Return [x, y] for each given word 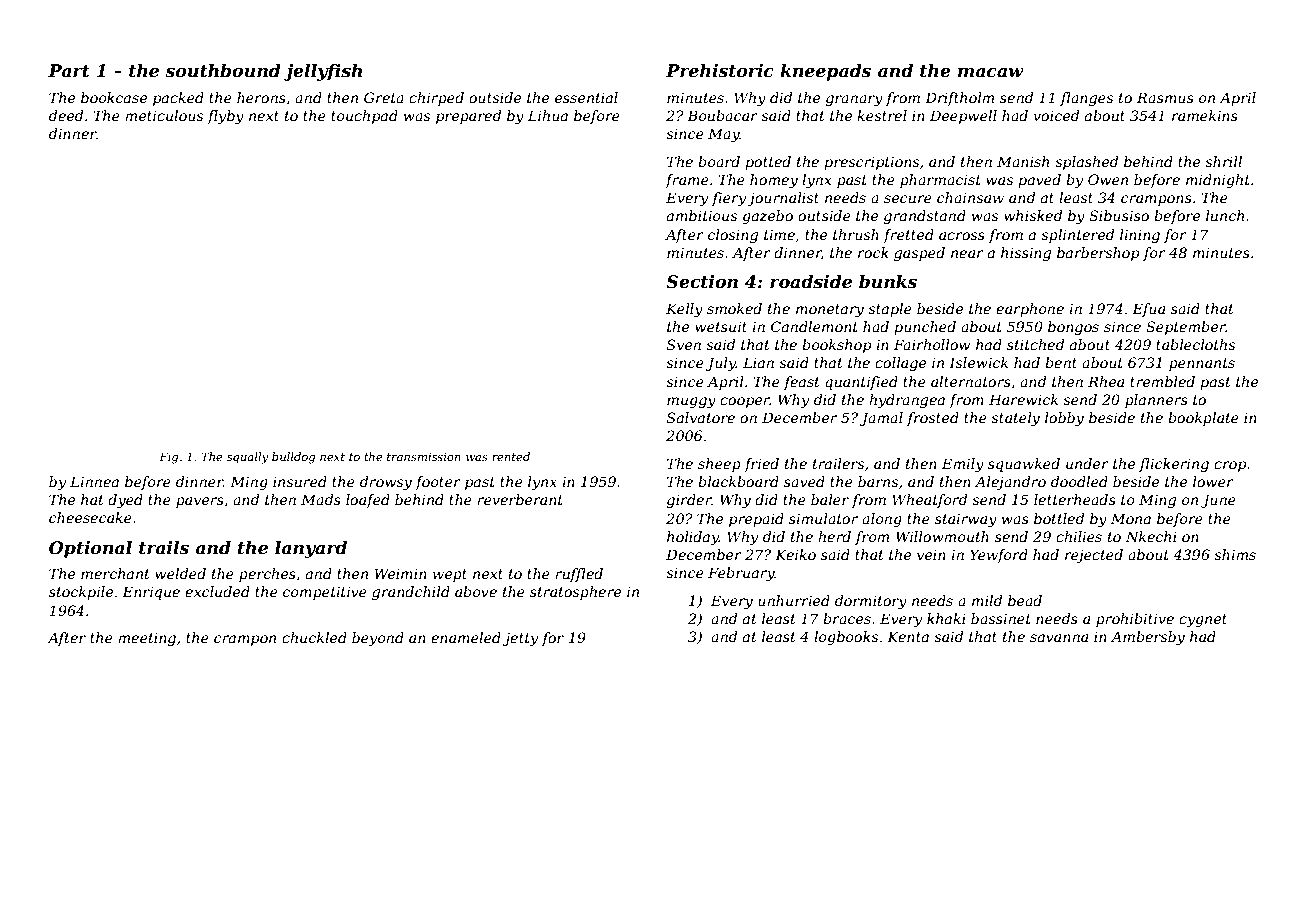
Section [702, 282]
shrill [1223, 161]
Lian [758, 362]
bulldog [293, 458]
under [1087, 463]
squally [248, 458]
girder [689, 501]
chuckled [314, 637]
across [962, 236]
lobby [1064, 419]
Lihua [548, 115]
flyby [225, 117]
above [476, 591]
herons [261, 97]
